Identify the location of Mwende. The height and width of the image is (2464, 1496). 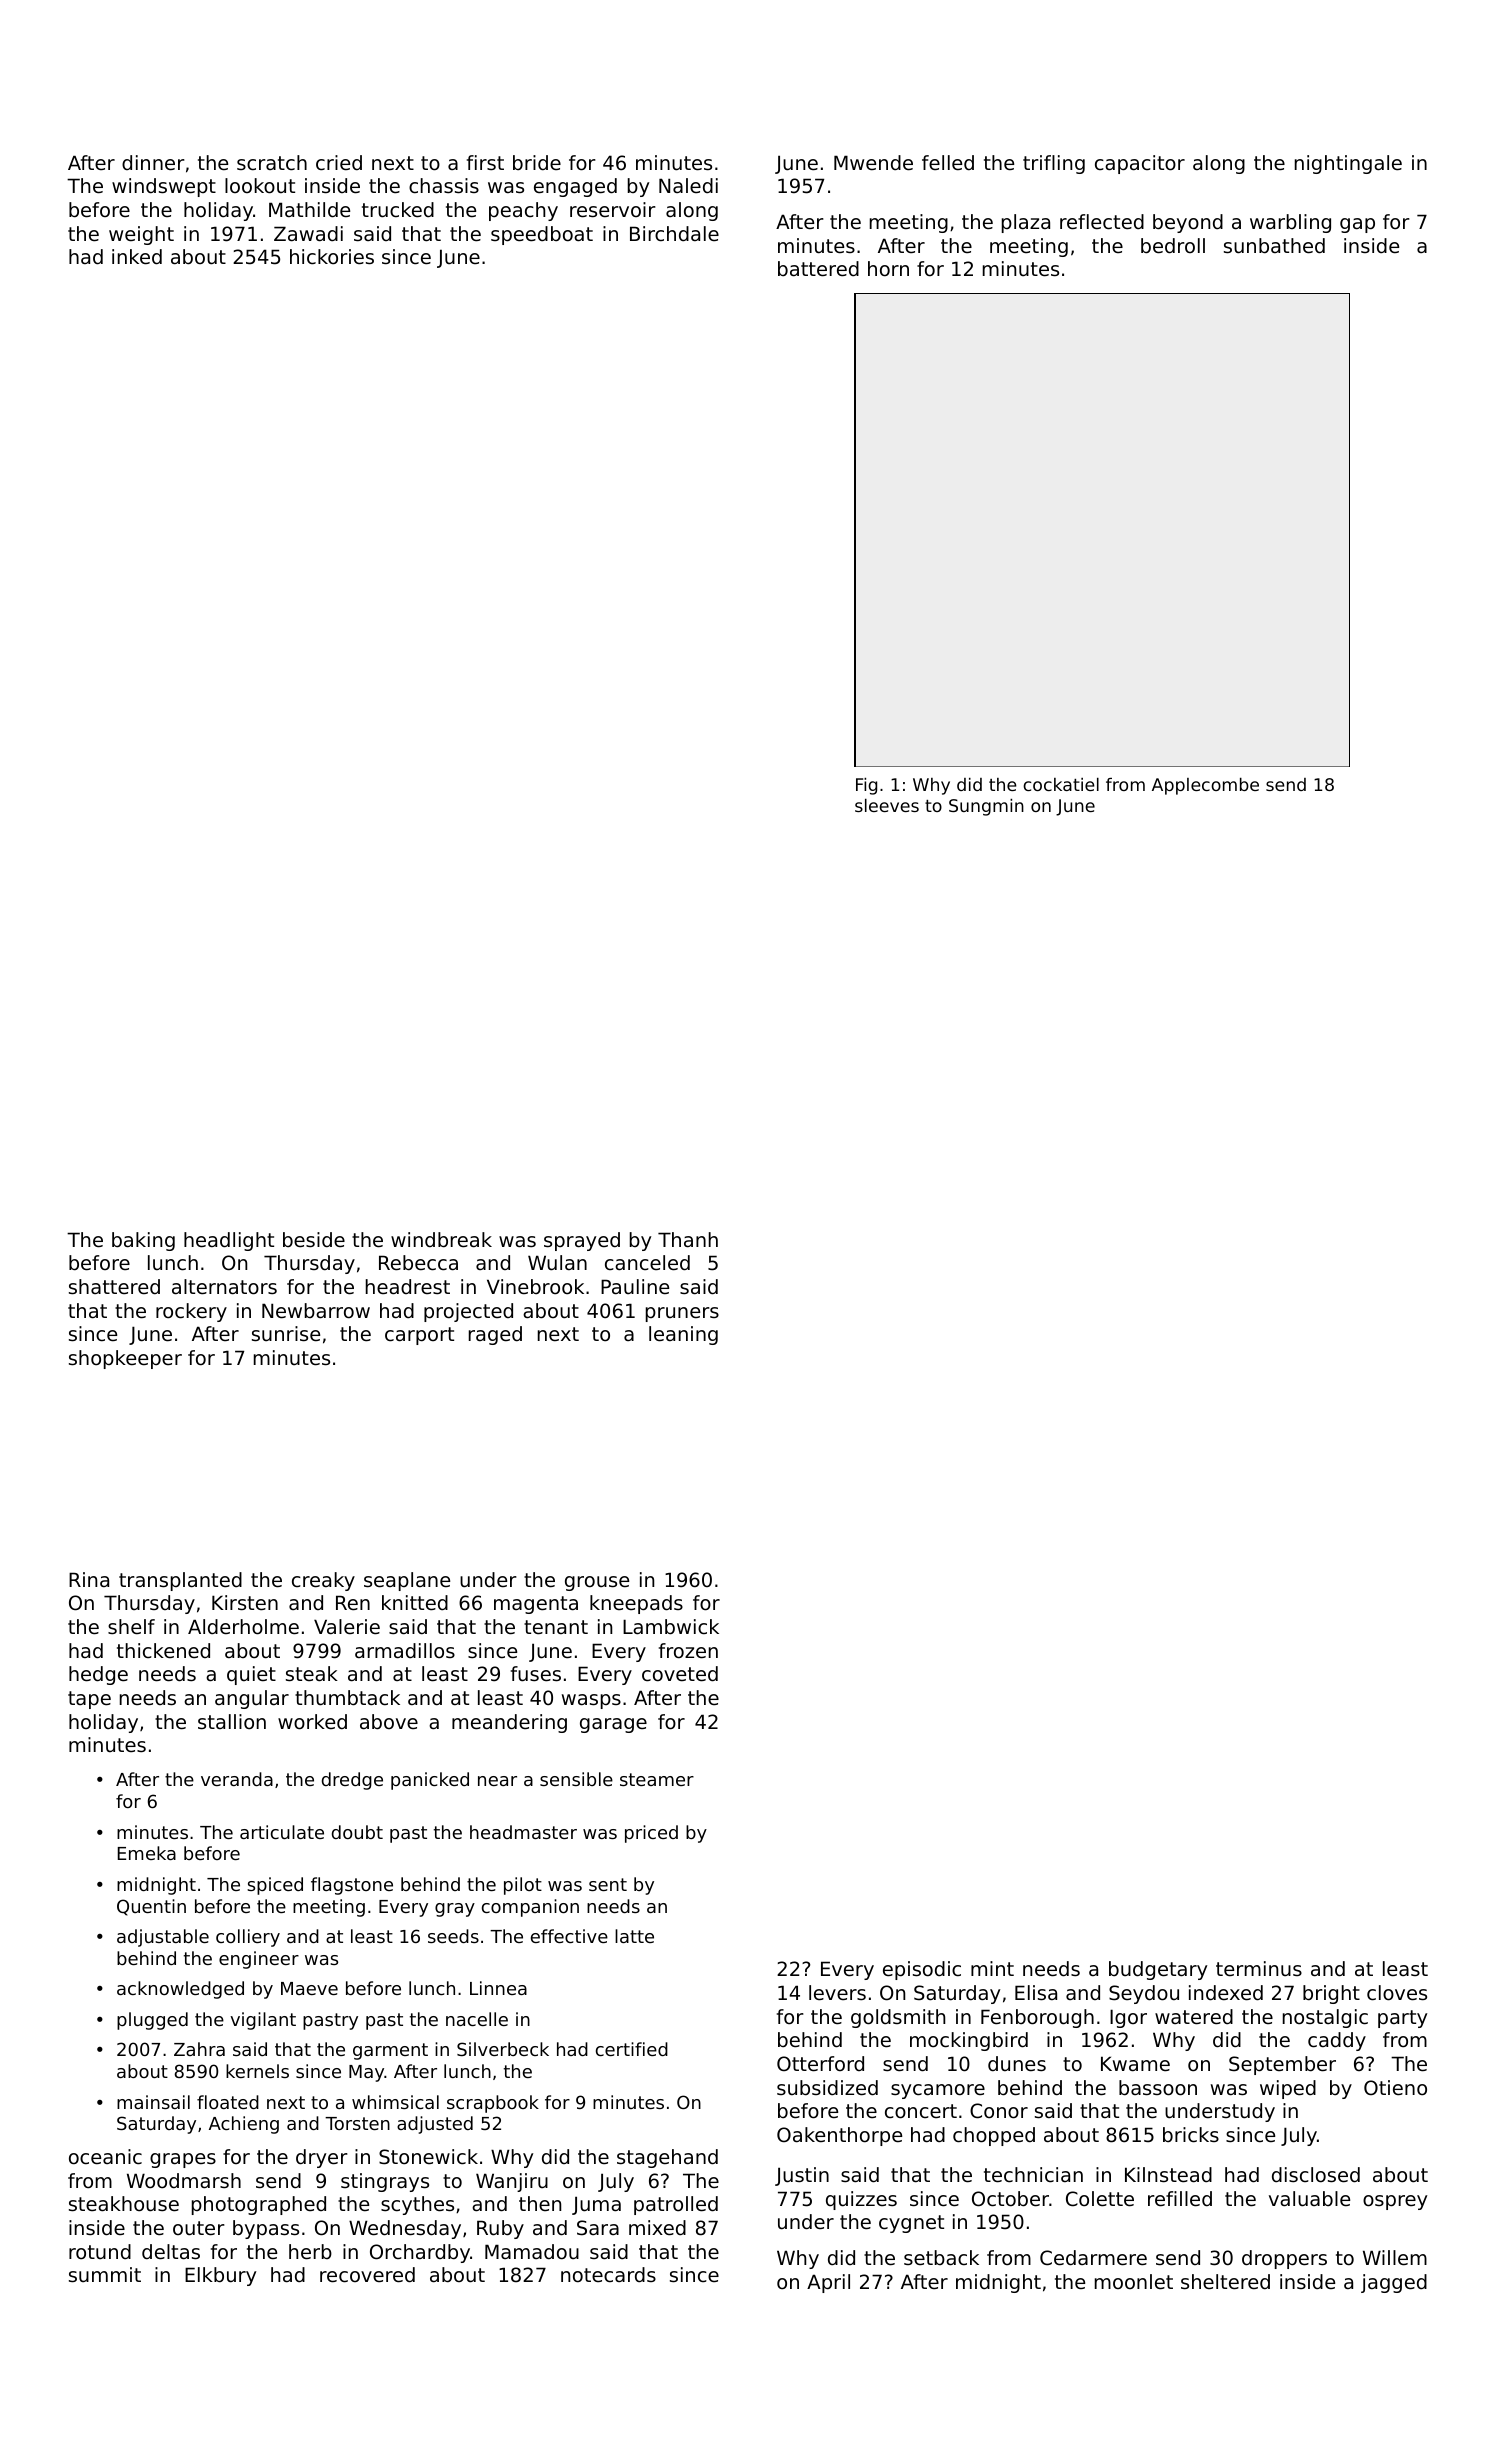
(873, 163).
